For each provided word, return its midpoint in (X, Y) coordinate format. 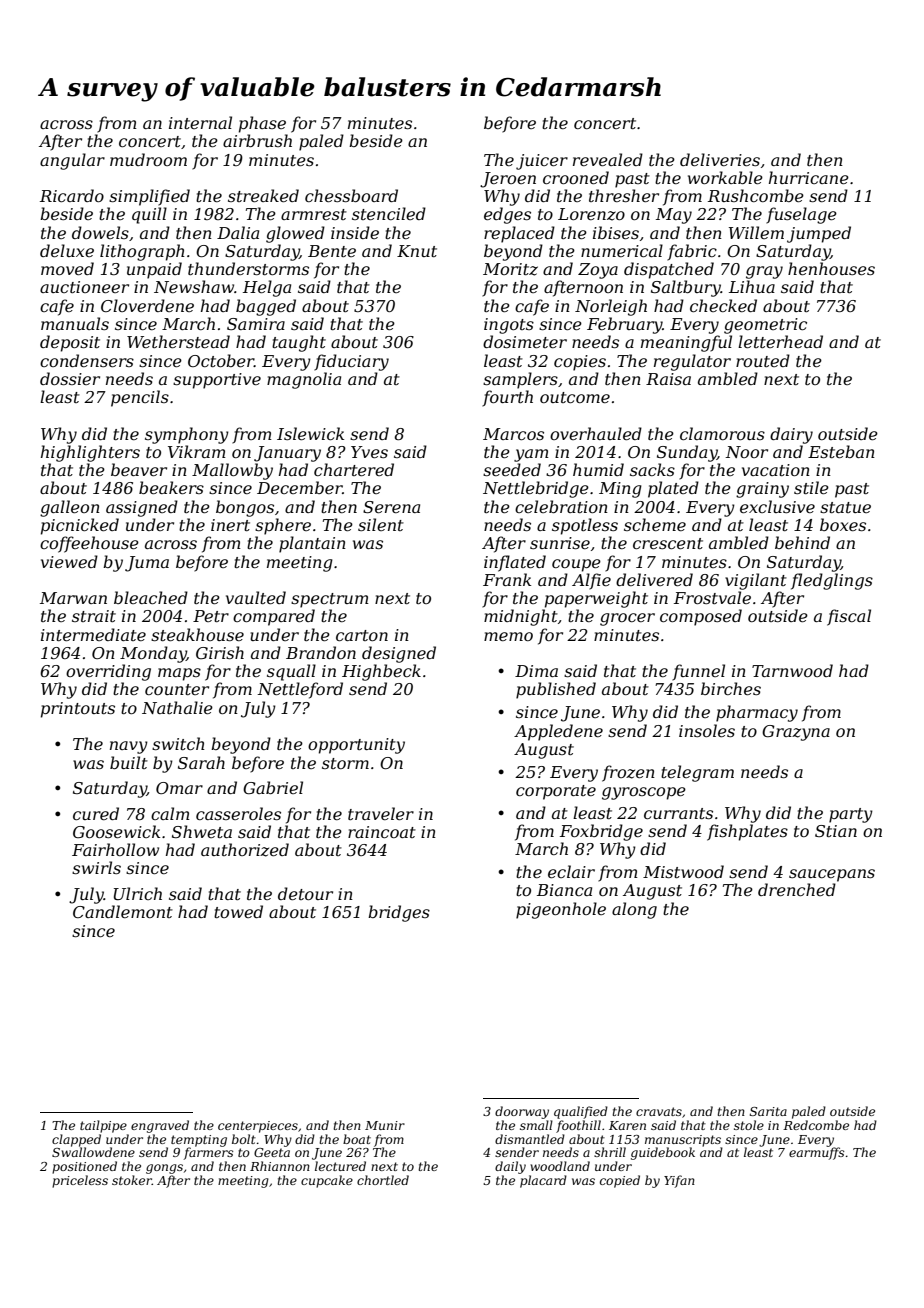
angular (72, 161)
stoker (132, 1180)
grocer (627, 619)
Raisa (668, 379)
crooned (576, 177)
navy (129, 747)
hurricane (809, 177)
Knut (417, 251)
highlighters (90, 453)
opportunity (356, 746)
